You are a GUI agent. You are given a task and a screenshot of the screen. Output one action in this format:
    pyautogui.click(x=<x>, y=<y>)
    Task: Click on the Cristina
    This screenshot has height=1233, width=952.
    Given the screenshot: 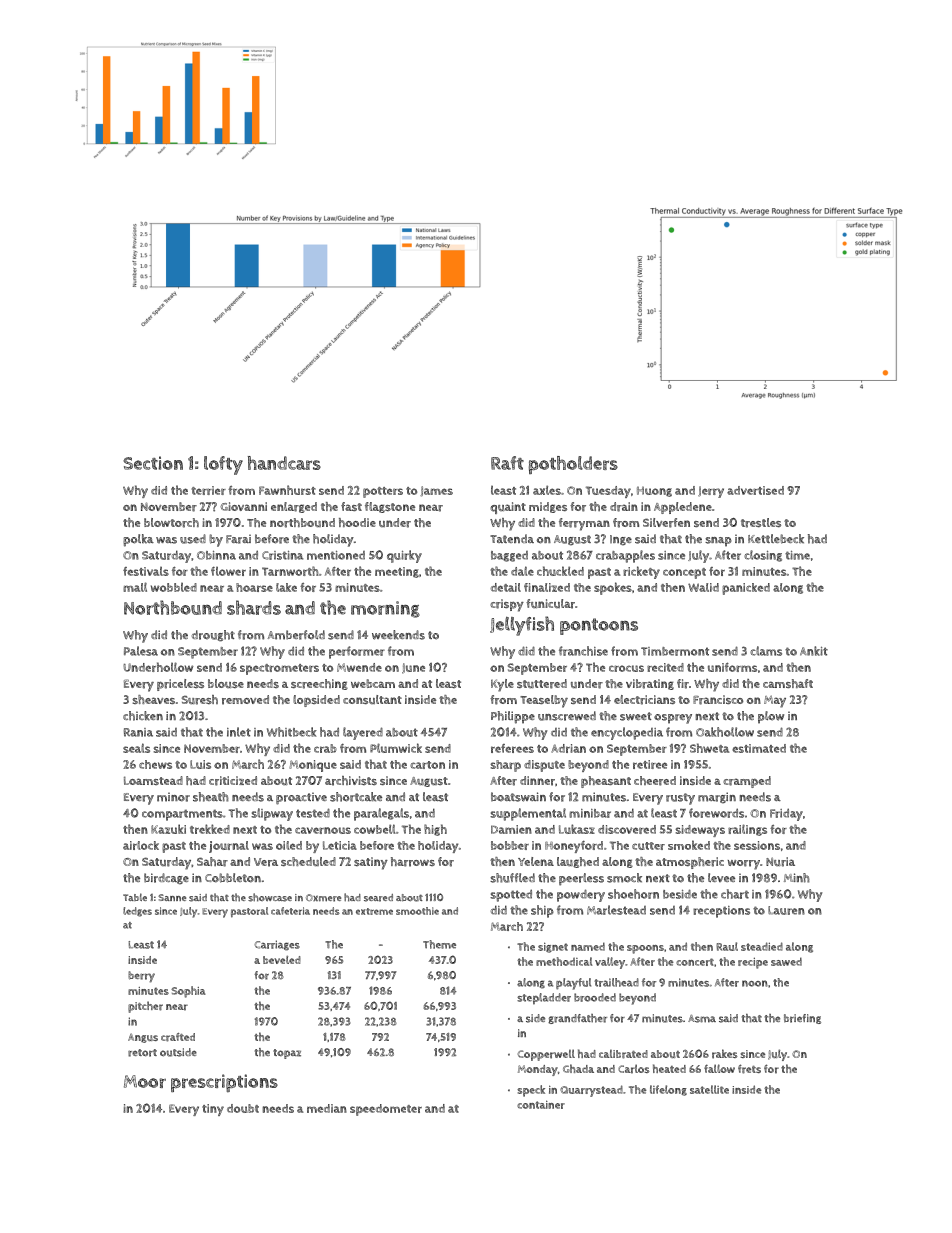 What is the action you would take?
    pyautogui.click(x=282, y=555)
